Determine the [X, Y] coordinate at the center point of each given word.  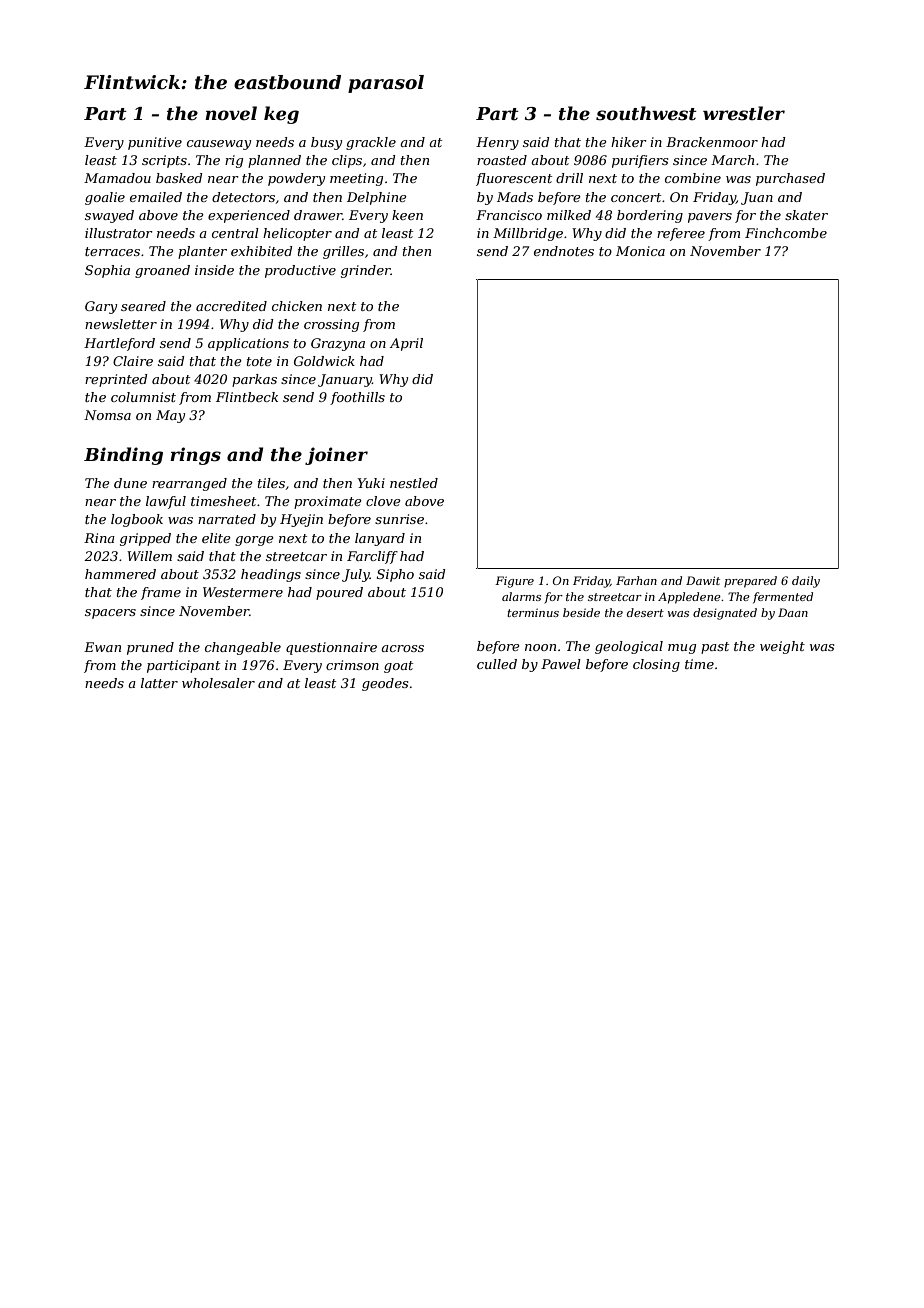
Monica [640, 251]
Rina [99, 538]
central [235, 233]
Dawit [703, 580]
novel [231, 113]
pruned [150, 648]
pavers [710, 218]
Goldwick [324, 361]
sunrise [399, 519]
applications [248, 344]
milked [569, 215]
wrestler [744, 113]
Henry [497, 143]
